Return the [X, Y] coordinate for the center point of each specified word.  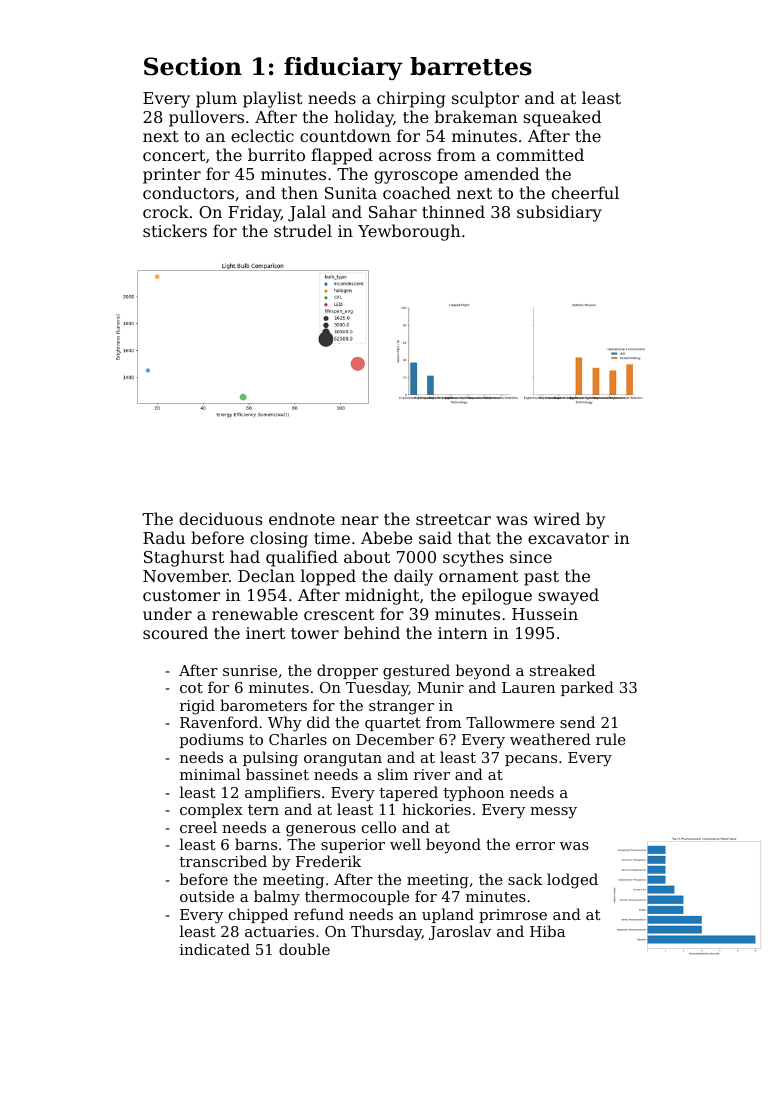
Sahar [393, 211]
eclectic [262, 135]
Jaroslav [460, 932]
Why [285, 724]
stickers [175, 230]
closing [279, 539]
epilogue [497, 596]
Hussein [545, 614]
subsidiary [559, 213]
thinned [453, 211]
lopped [328, 577]
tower [315, 633]
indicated [215, 949]
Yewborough [409, 232]
